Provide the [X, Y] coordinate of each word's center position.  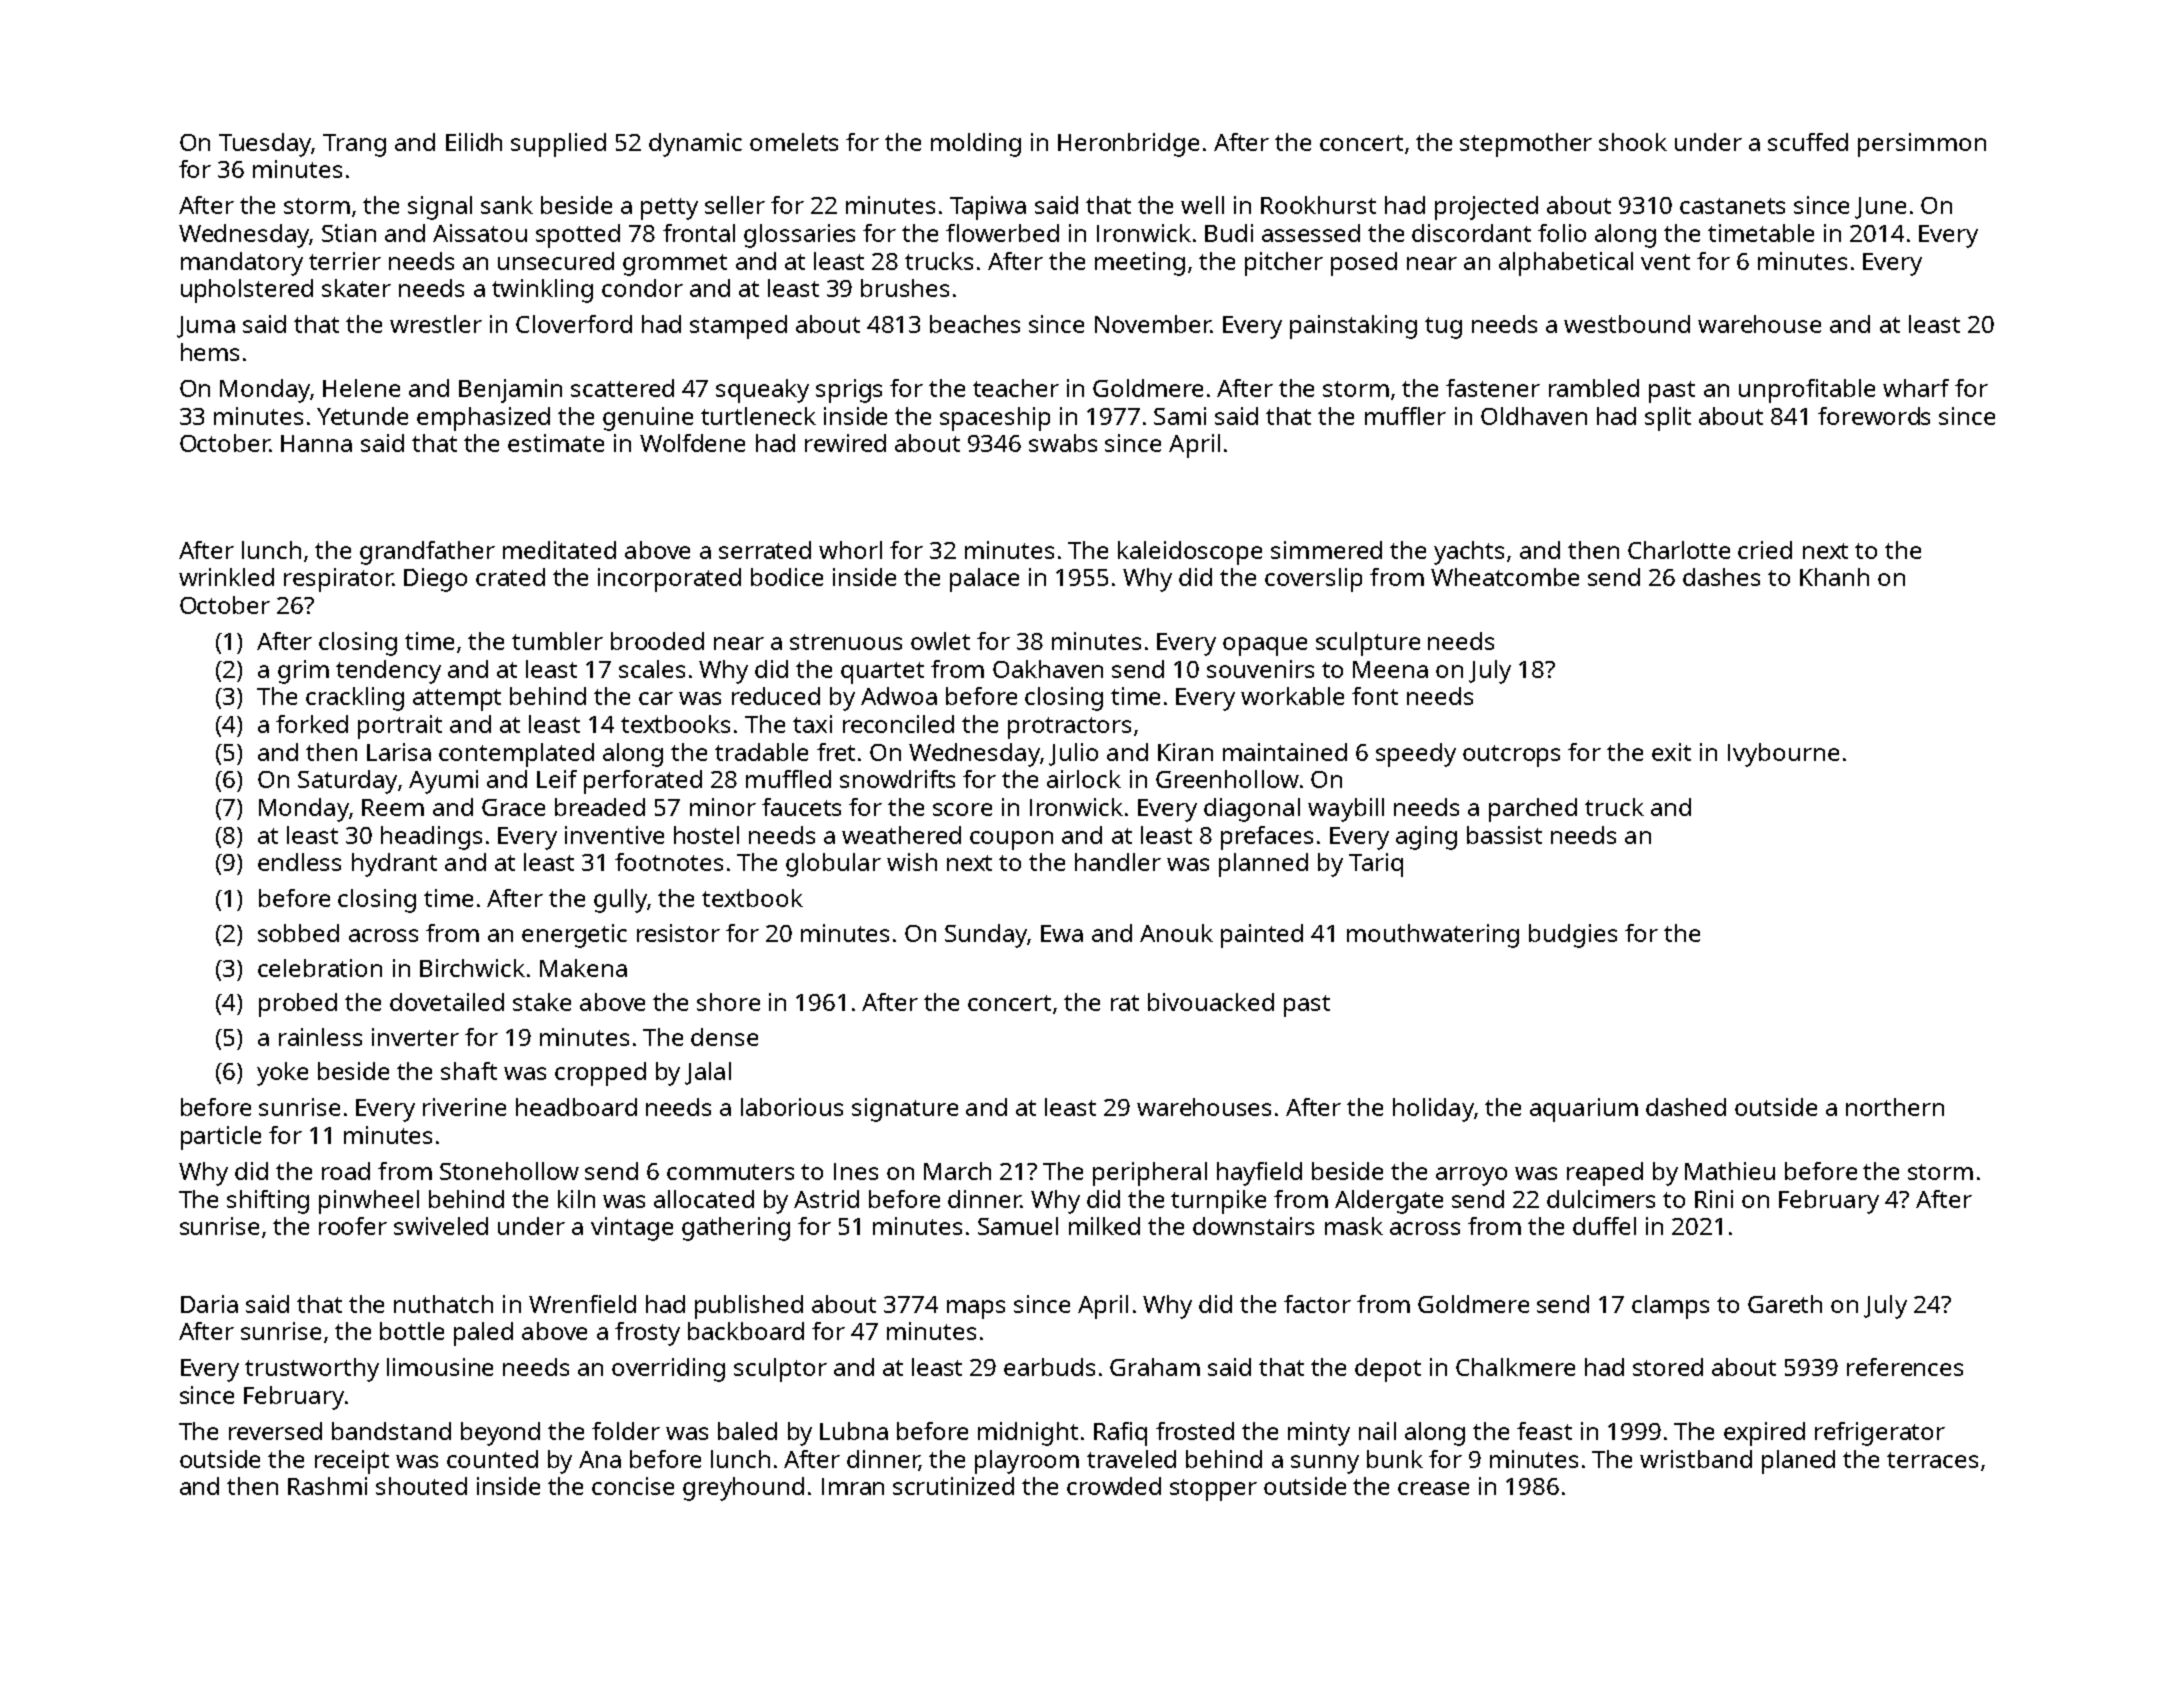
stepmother [1526, 145]
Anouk [1176, 933]
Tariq [1376, 865]
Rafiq [1120, 1434]
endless [299, 862]
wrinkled [226, 577]
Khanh [1834, 577]
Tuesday [265, 145]
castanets [1732, 206]
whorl [850, 550]
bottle [412, 1331]
